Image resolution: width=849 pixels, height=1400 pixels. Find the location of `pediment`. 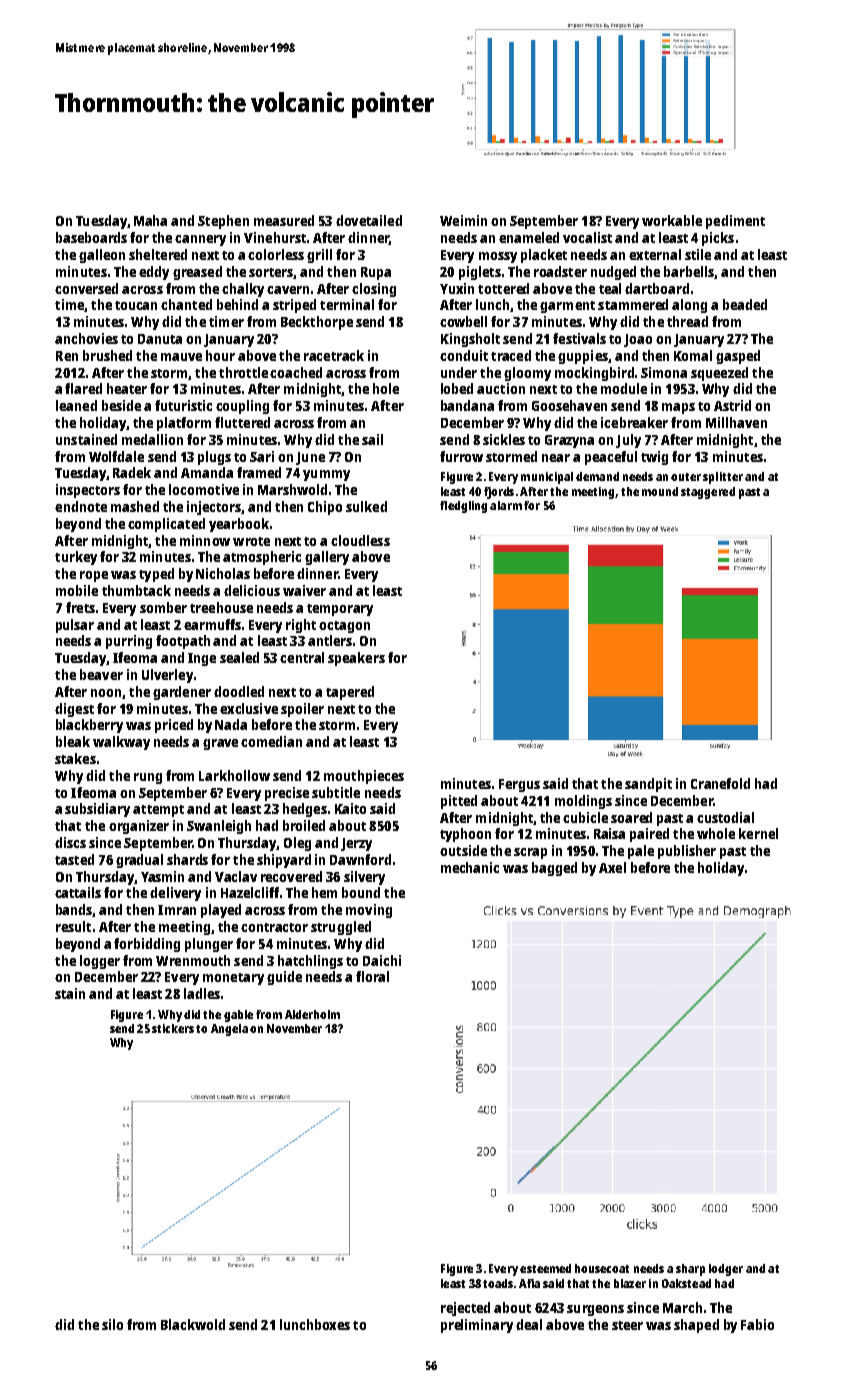

pediment is located at coordinates (735, 222).
